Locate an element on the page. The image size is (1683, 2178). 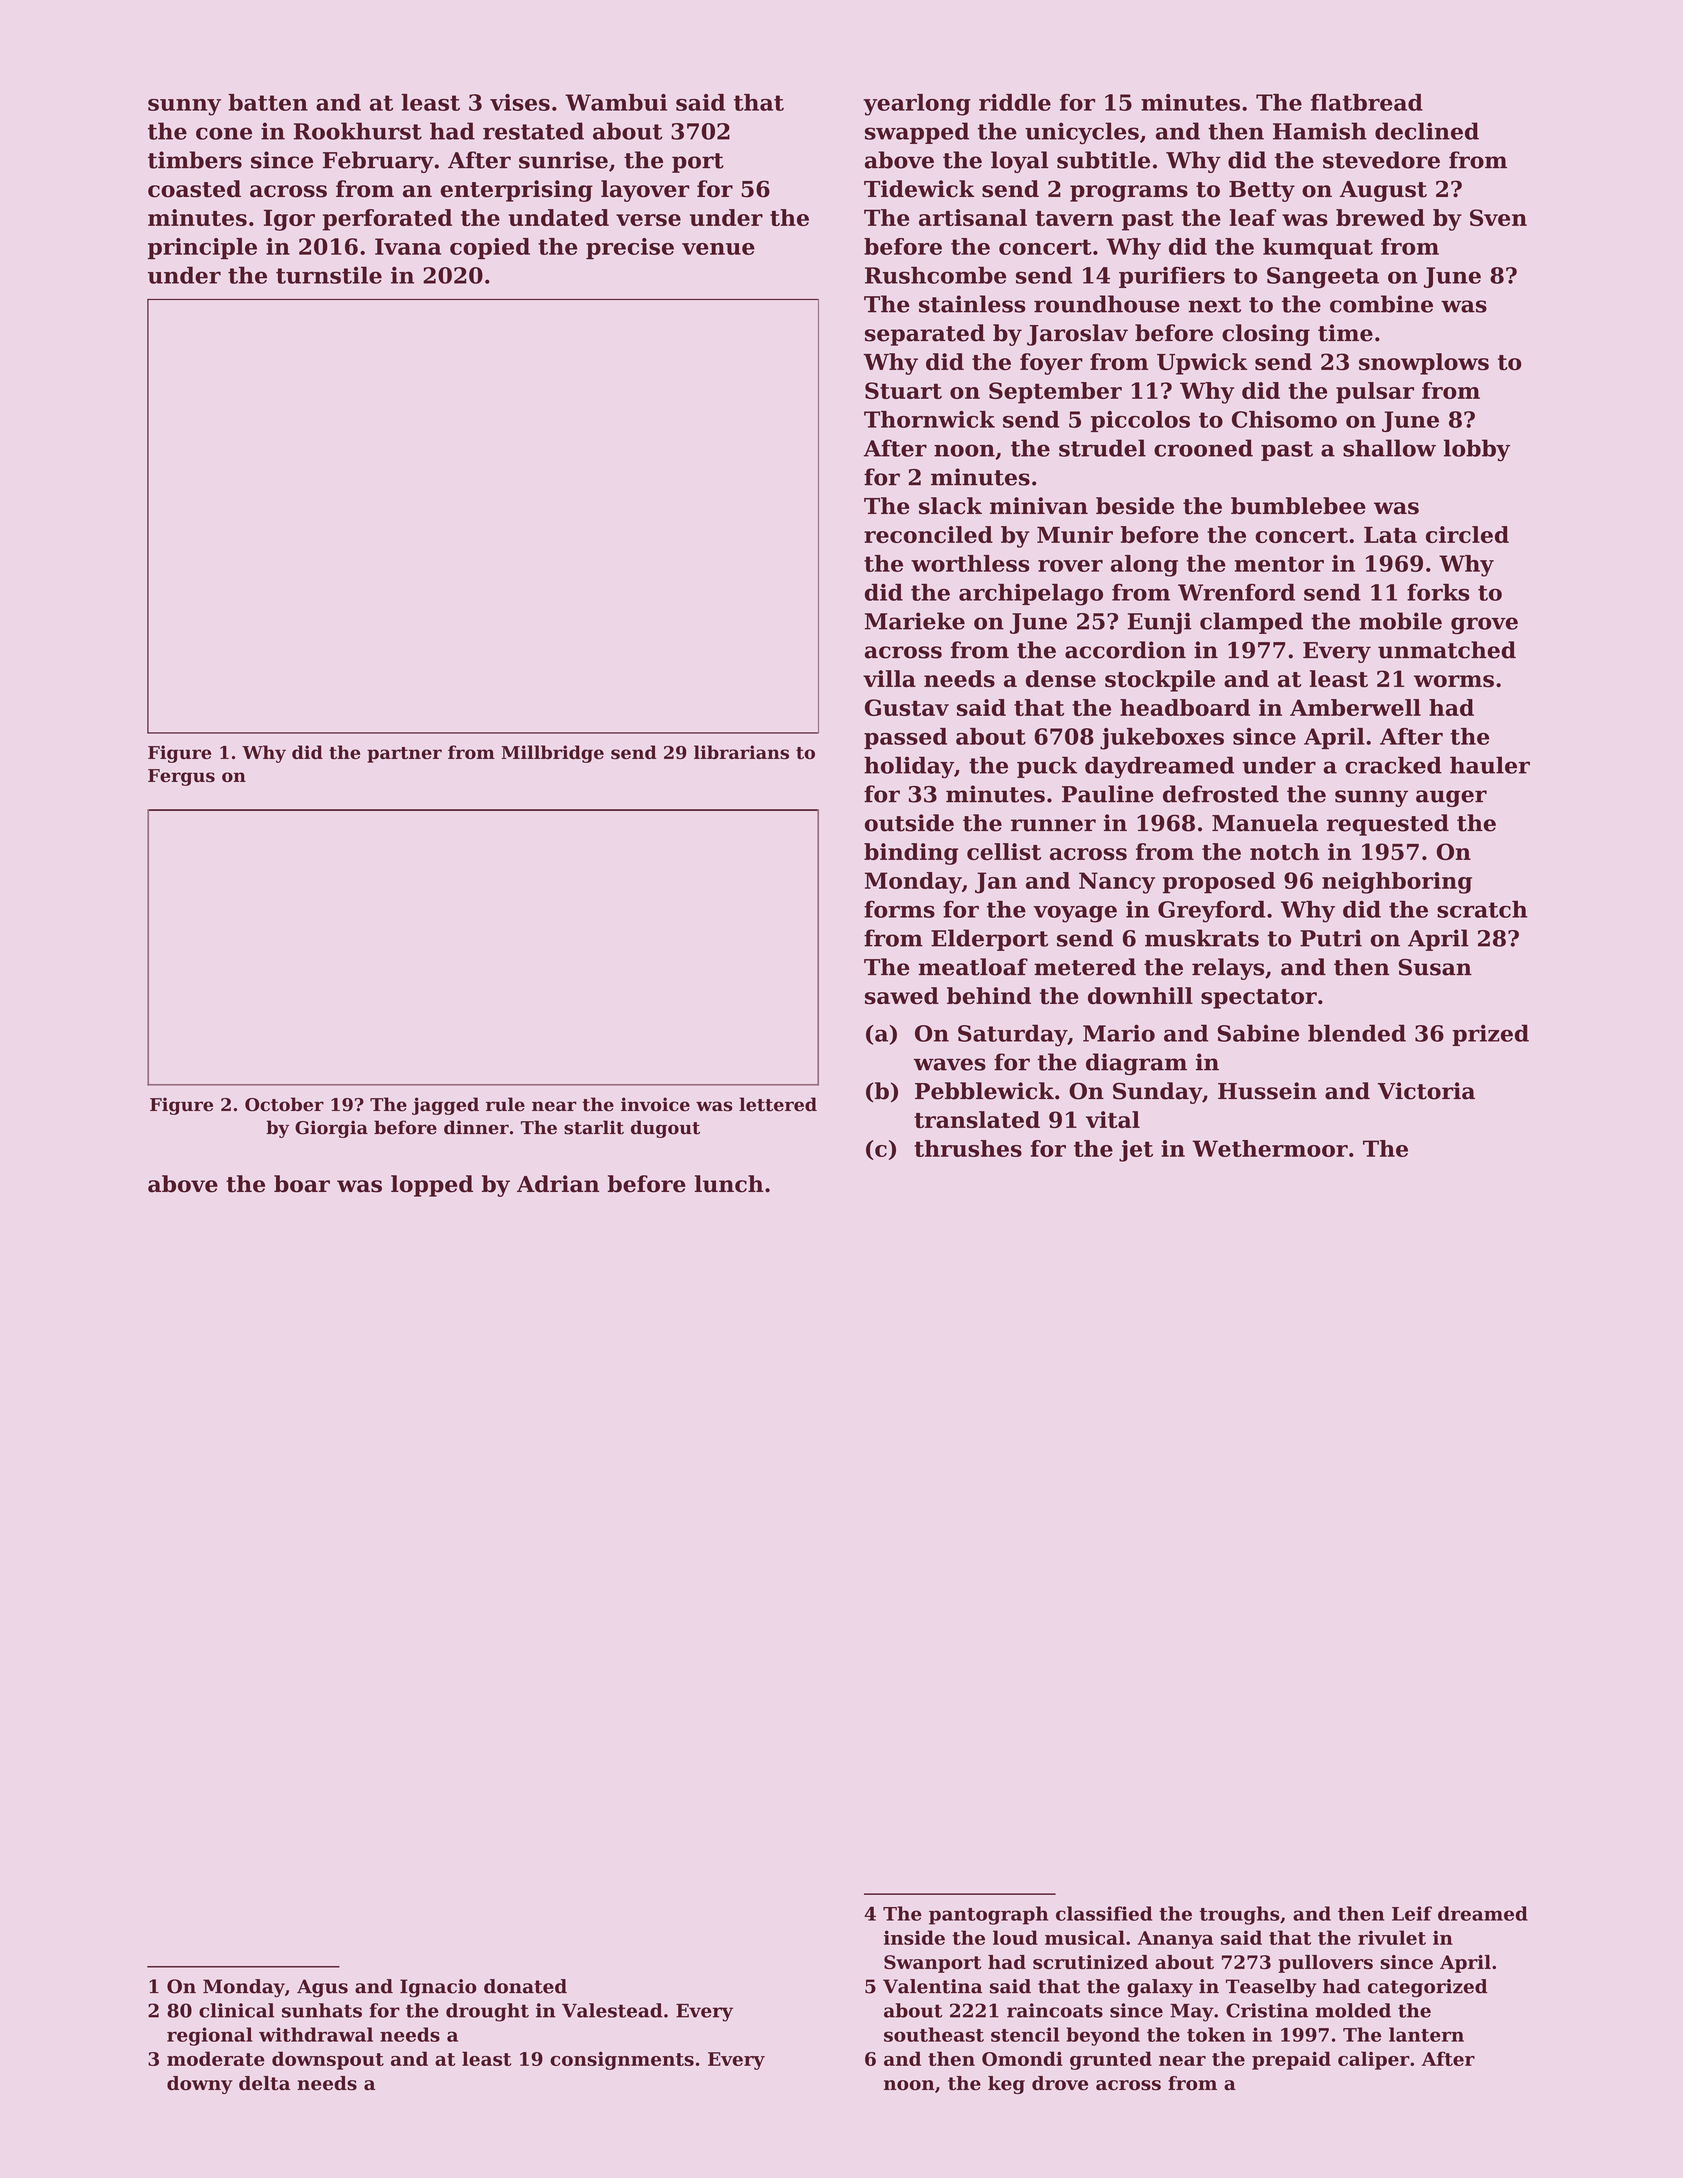
dugout is located at coordinates (665, 1129).
